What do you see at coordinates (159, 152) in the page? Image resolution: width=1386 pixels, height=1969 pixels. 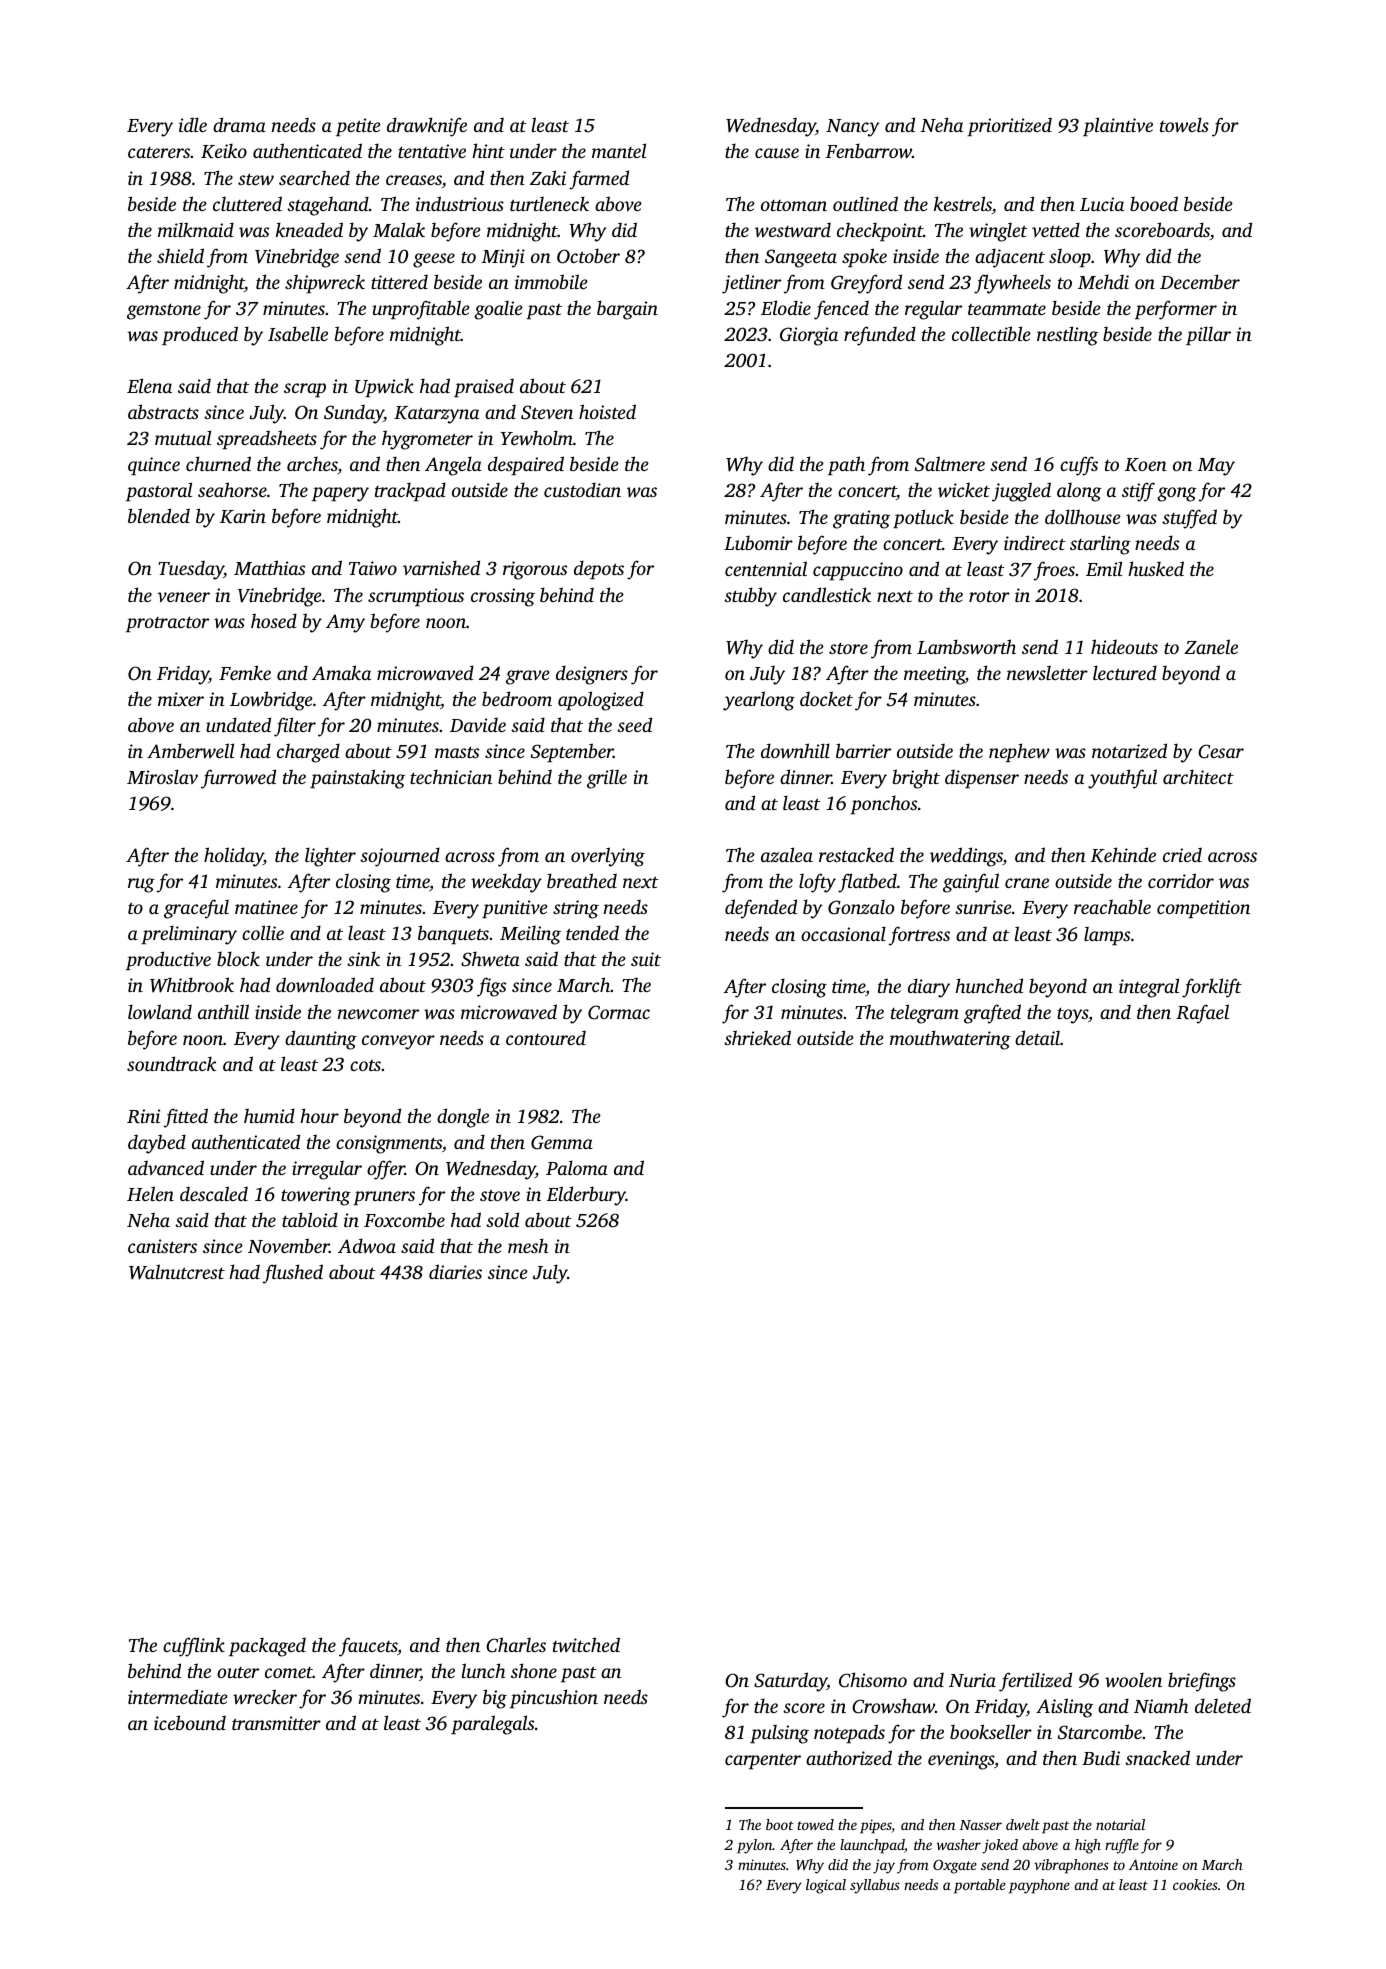 I see `caterers` at bounding box center [159, 152].
